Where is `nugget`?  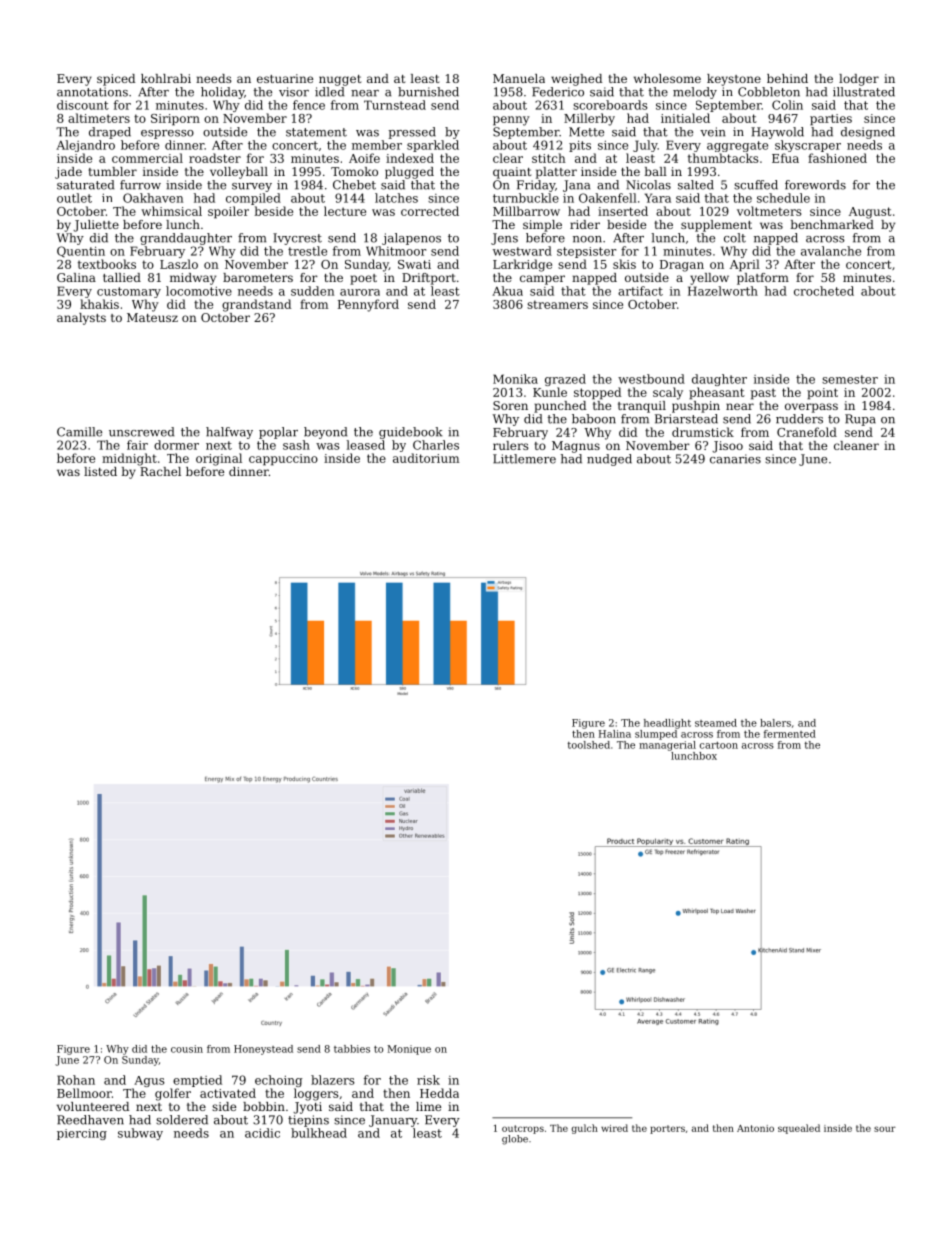
nugget is located at coordinates (340, 80).
